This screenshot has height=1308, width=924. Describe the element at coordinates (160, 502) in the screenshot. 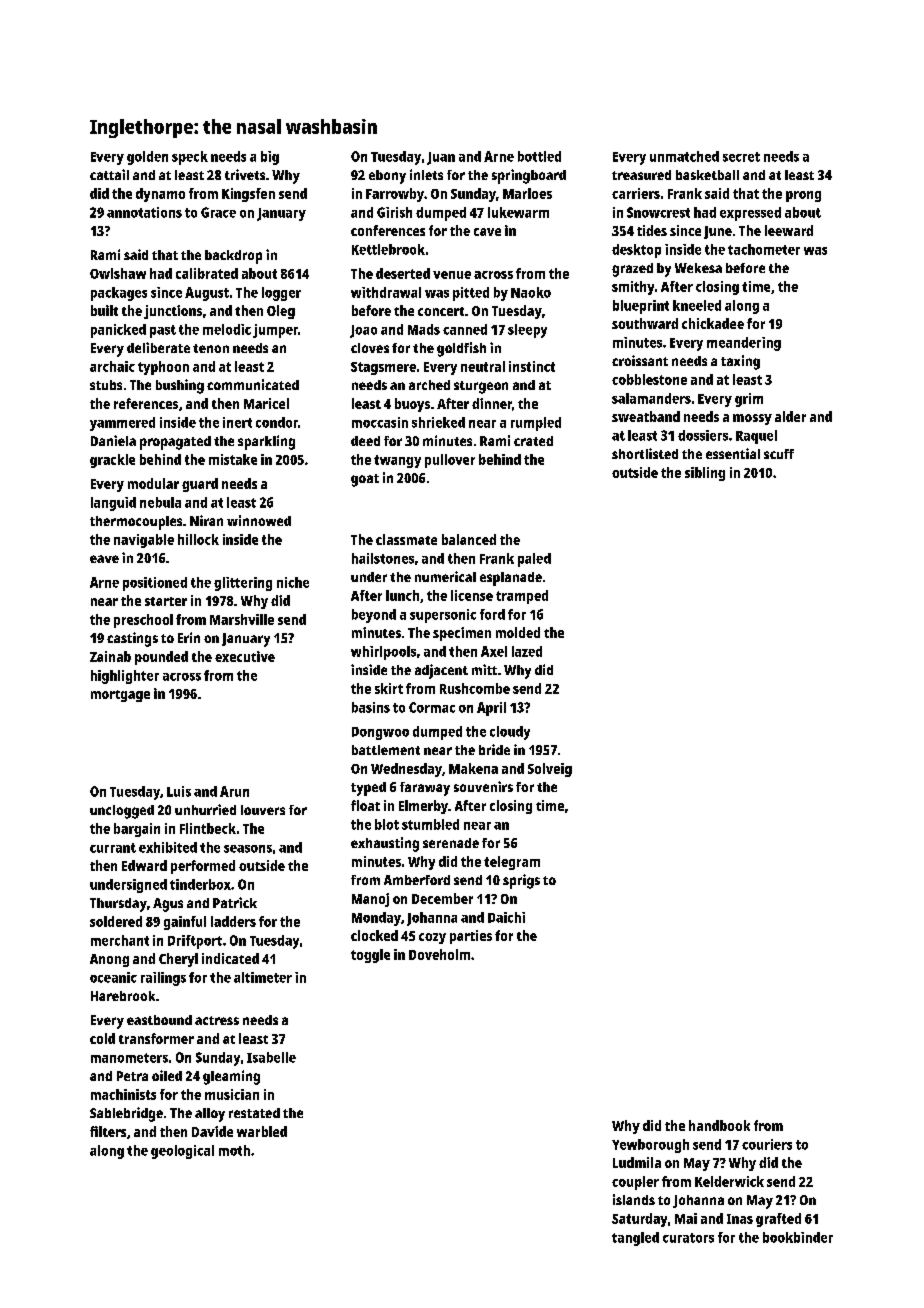

I see `nebula` at that location.
